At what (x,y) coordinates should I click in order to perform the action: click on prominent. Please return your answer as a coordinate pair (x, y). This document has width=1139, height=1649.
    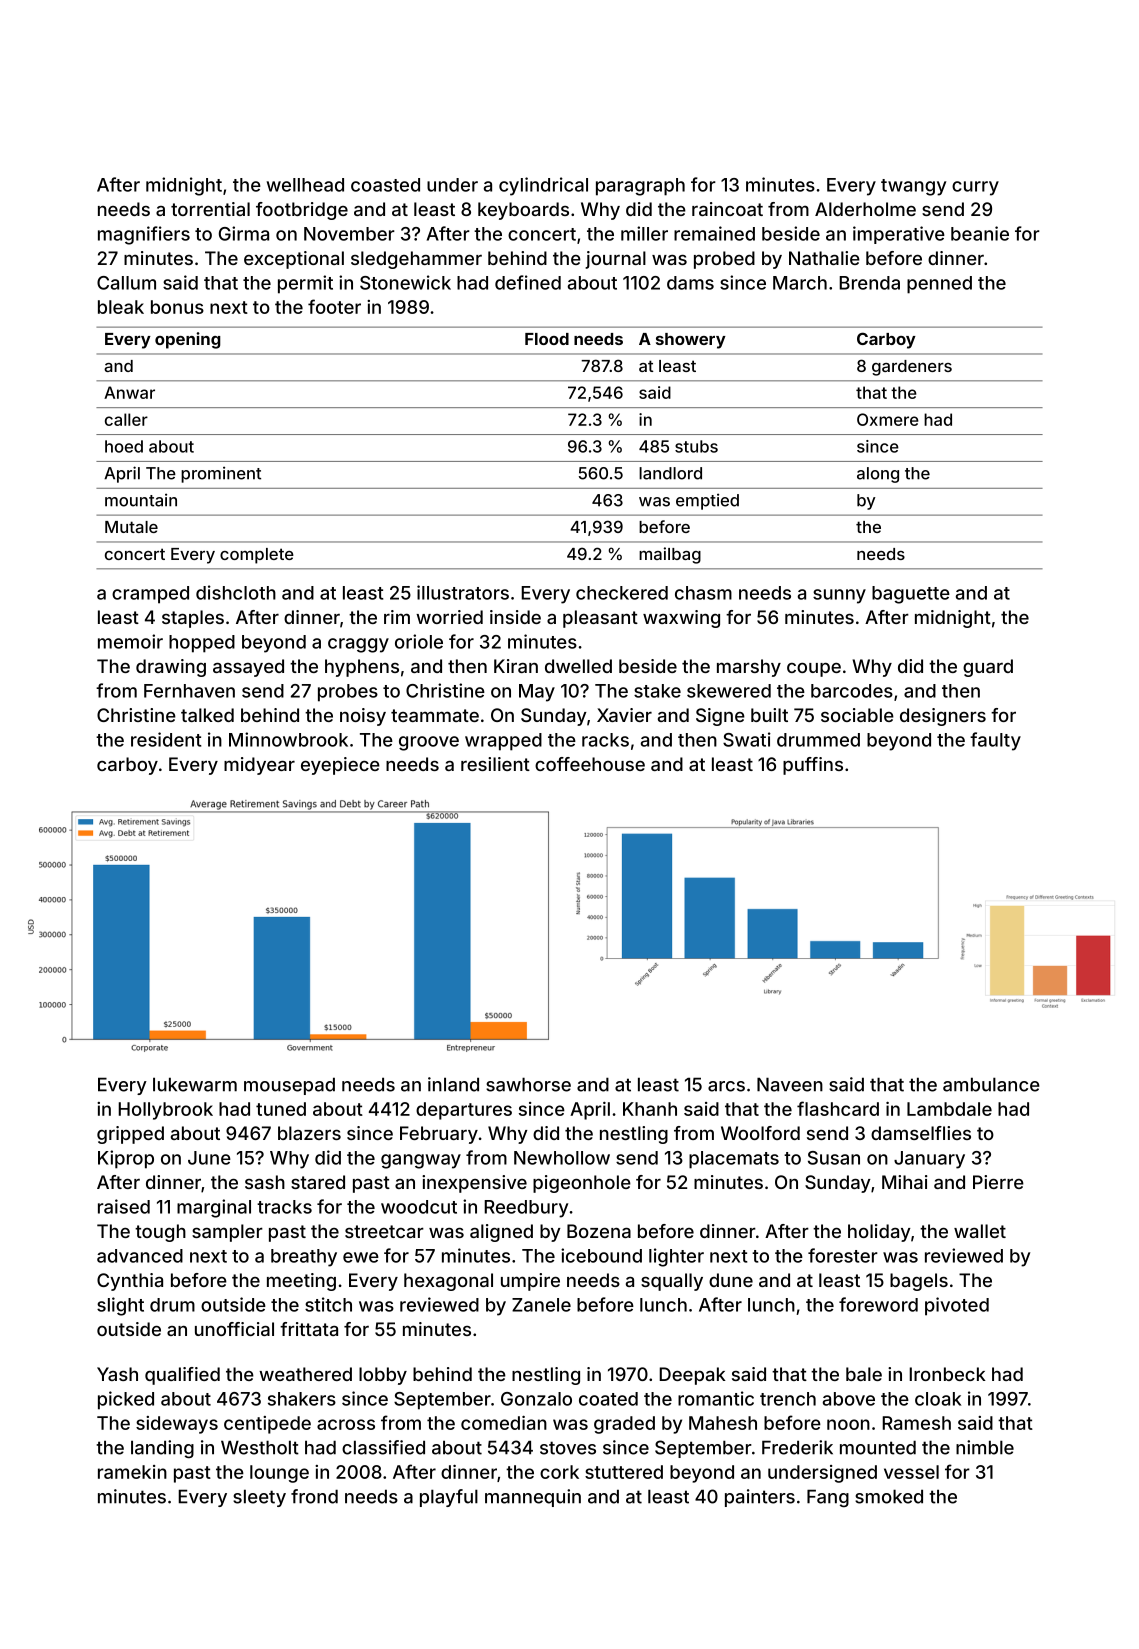
    Looking at the image, I should click on (221, 474).
